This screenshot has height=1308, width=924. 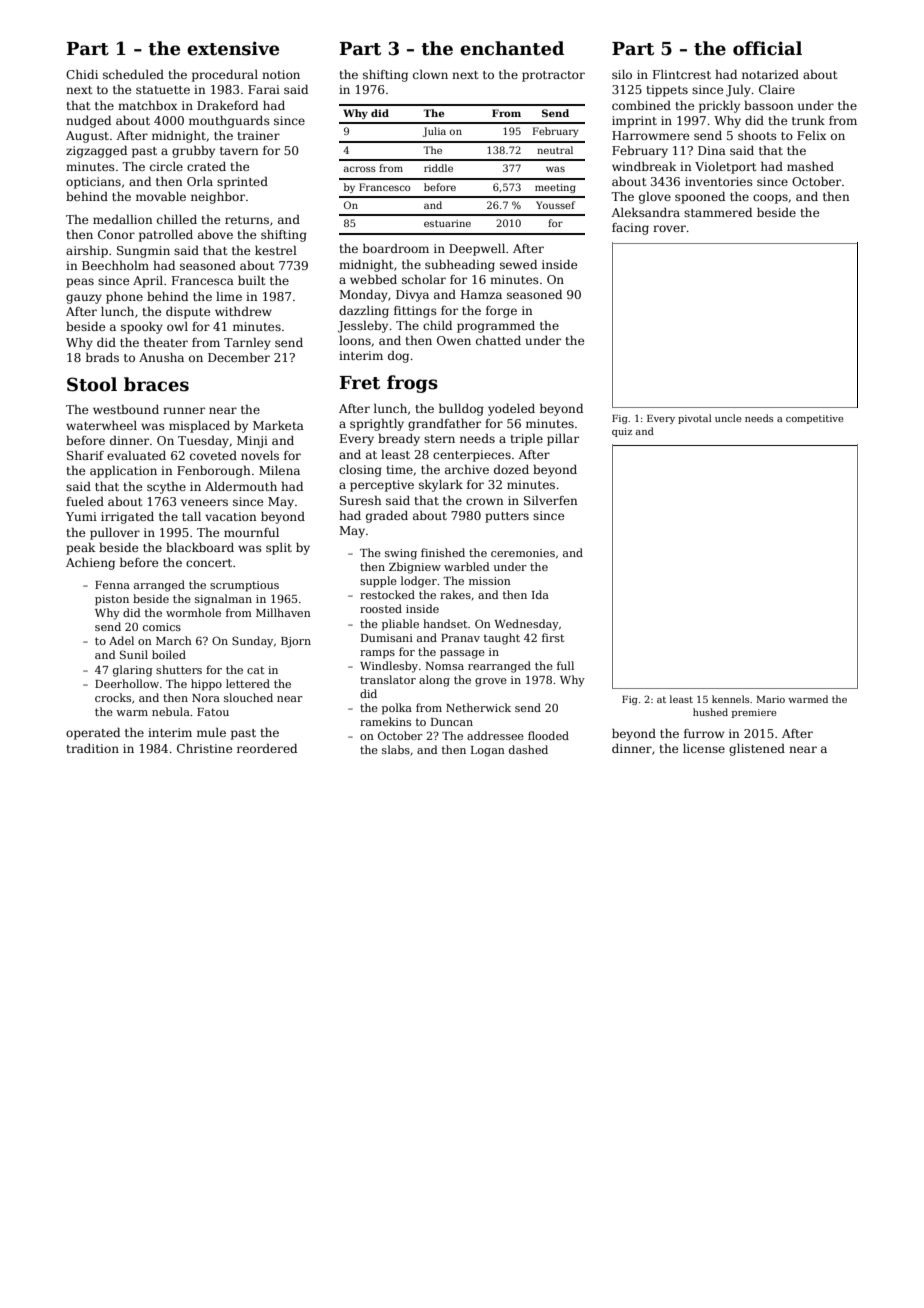 I want to click on rover, so click(x=669, y=228).
